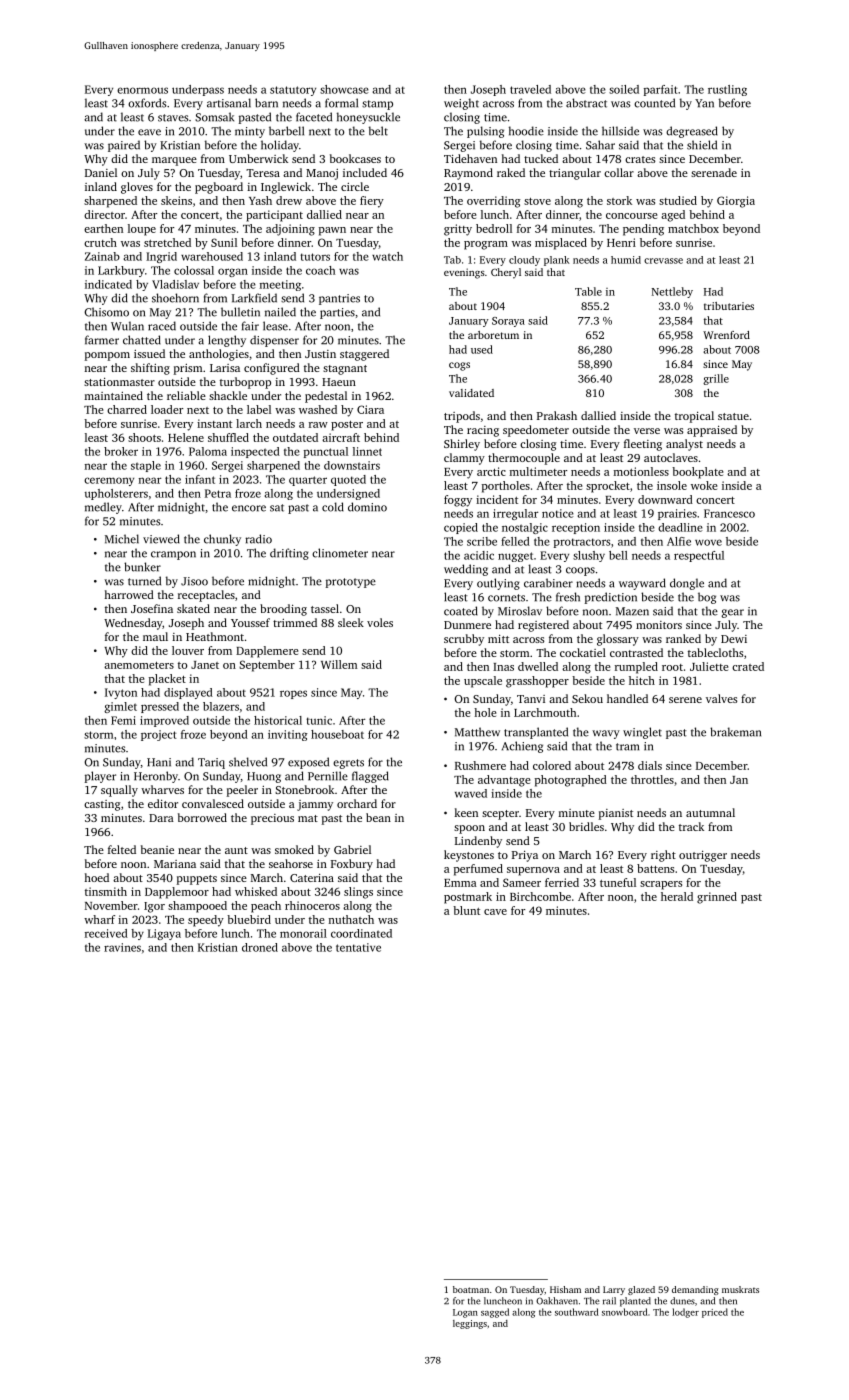  Describe the element at coordinates (142, 90) in the screenshot. I see `enormous` at that location.
